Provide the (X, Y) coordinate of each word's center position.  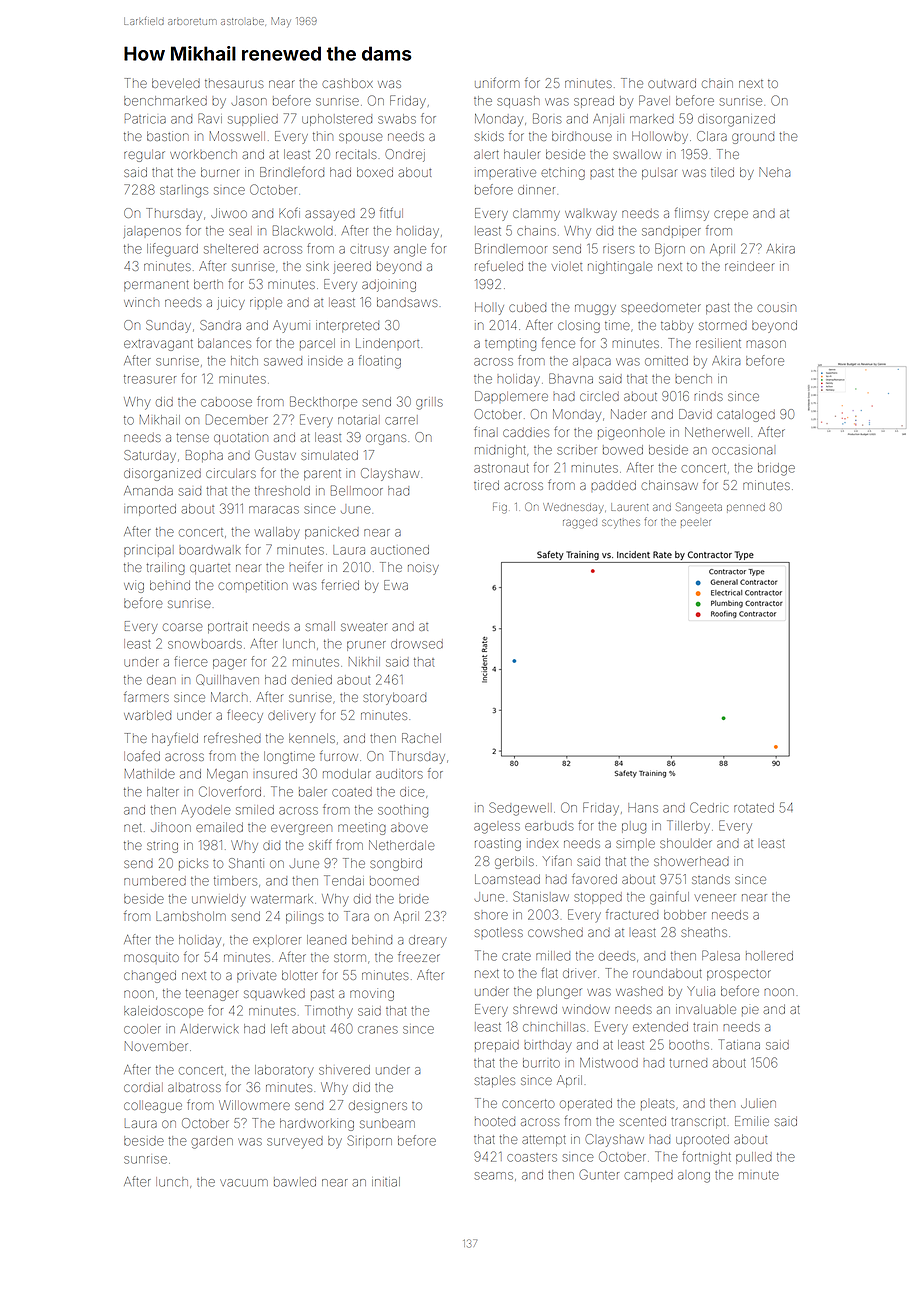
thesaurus (234, 84)
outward (672, 83)
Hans (643, 808)
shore (491, 916)
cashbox (348, 83)
